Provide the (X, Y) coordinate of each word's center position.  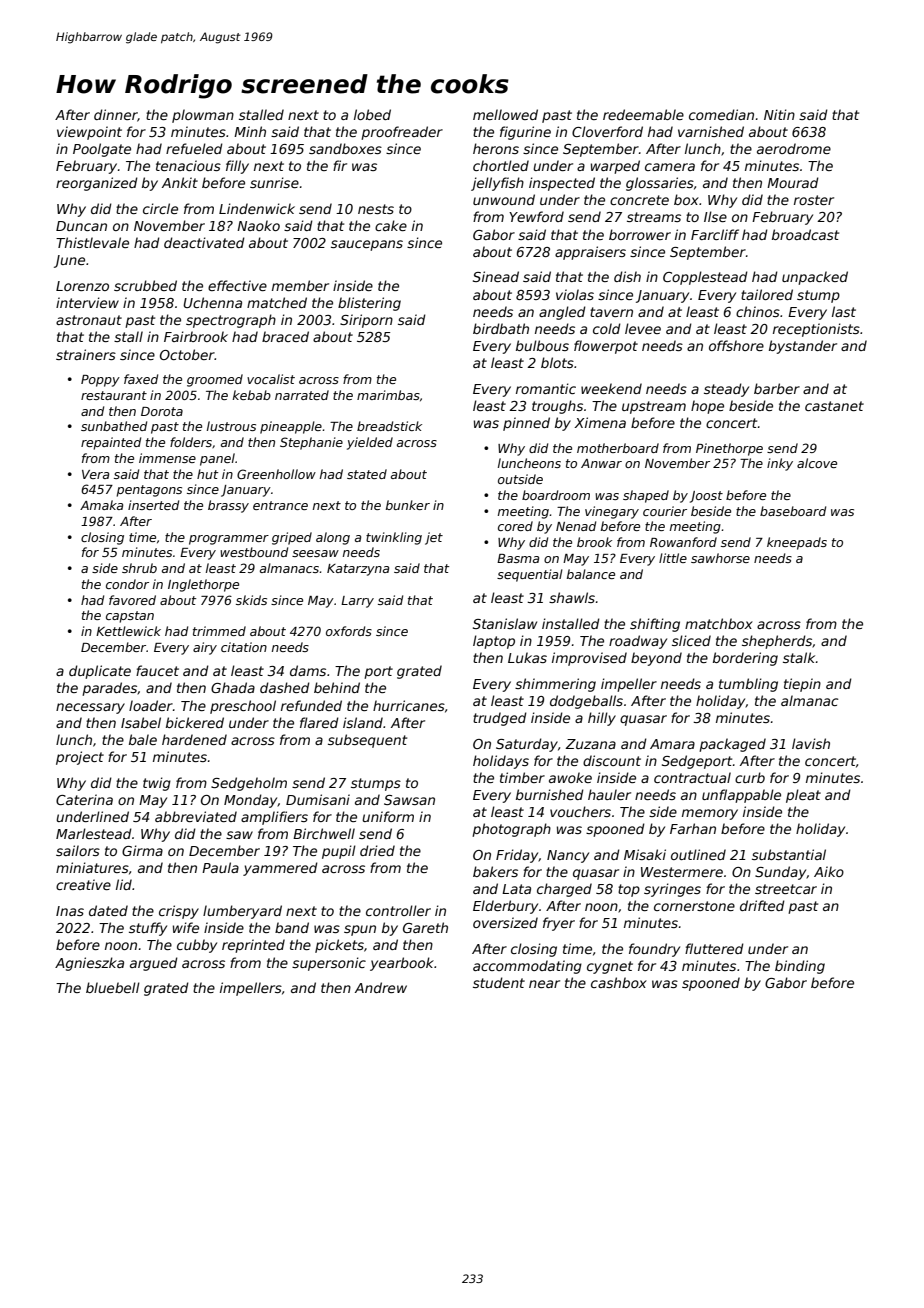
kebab (252, 395)
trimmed (219, 631)
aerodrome (794, 148)
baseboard (793, 511)
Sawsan (409, 800)
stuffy (148, 929)
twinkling (394, 538)
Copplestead (705, 278)
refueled (194, 148)
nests (376, 209)
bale (143, 739)
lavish (811, 743)
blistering (369, 304)
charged (564, 890)
